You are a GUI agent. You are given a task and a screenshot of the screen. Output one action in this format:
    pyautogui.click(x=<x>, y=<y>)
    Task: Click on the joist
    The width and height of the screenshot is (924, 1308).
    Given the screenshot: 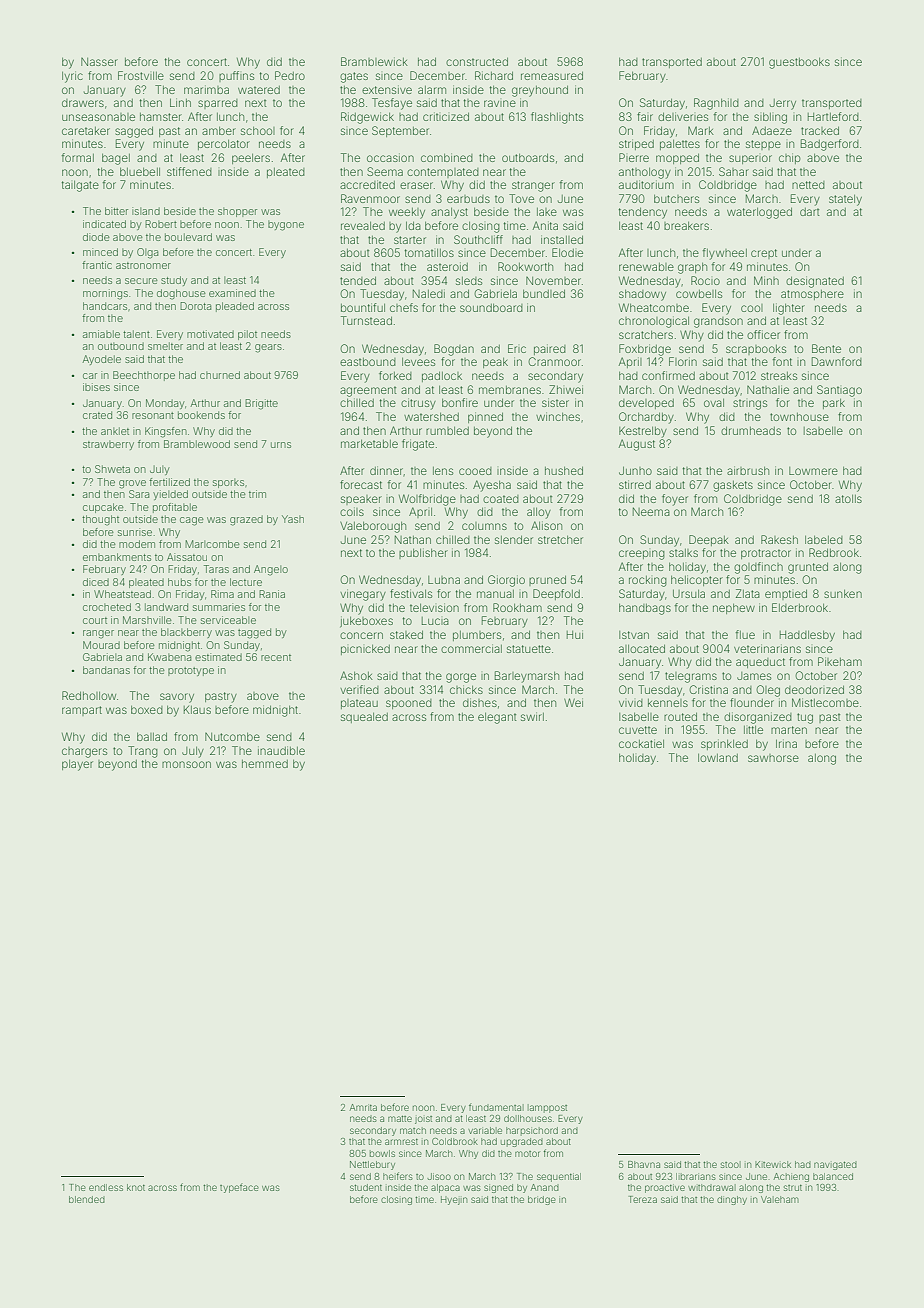 What is the action you would take?
    pyautogui.click(x=423, y=1120)
